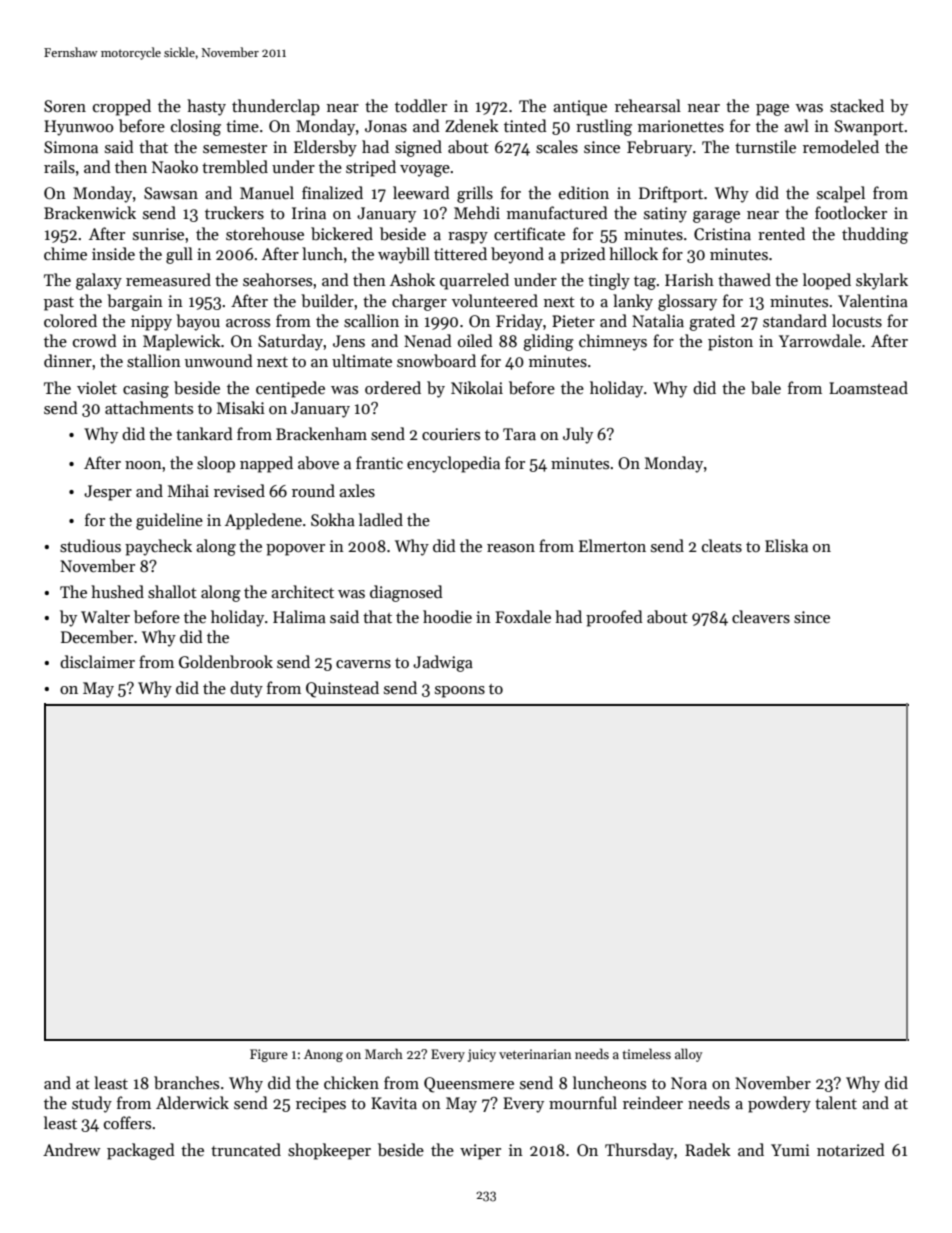 Image resolution: width=952 pixels, height=1233 pixels. I want to click on Andrew, so click(72, 1149).
